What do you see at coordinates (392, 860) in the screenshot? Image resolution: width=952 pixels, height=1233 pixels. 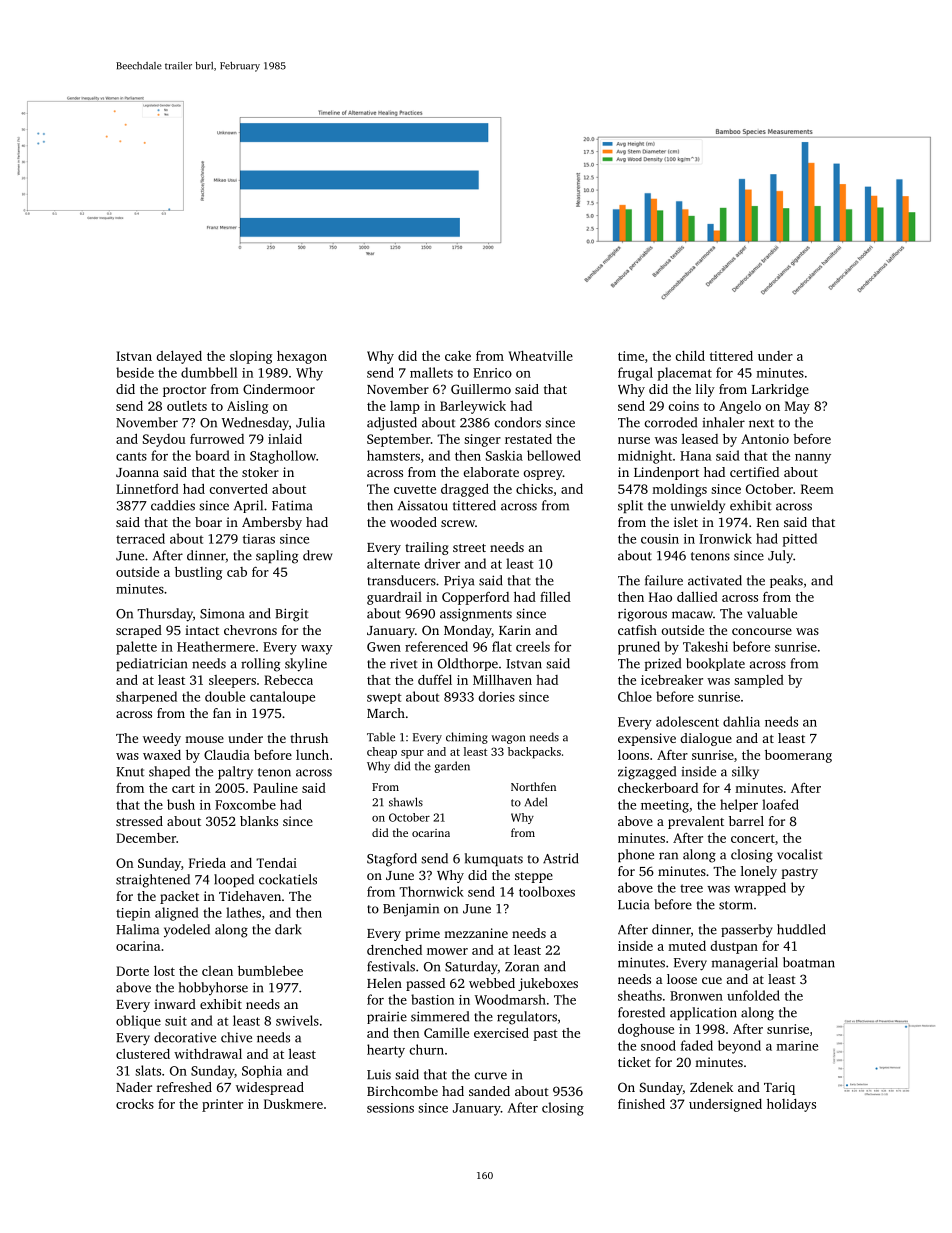 I see `Stagford` at bounding box center [392, 860].
